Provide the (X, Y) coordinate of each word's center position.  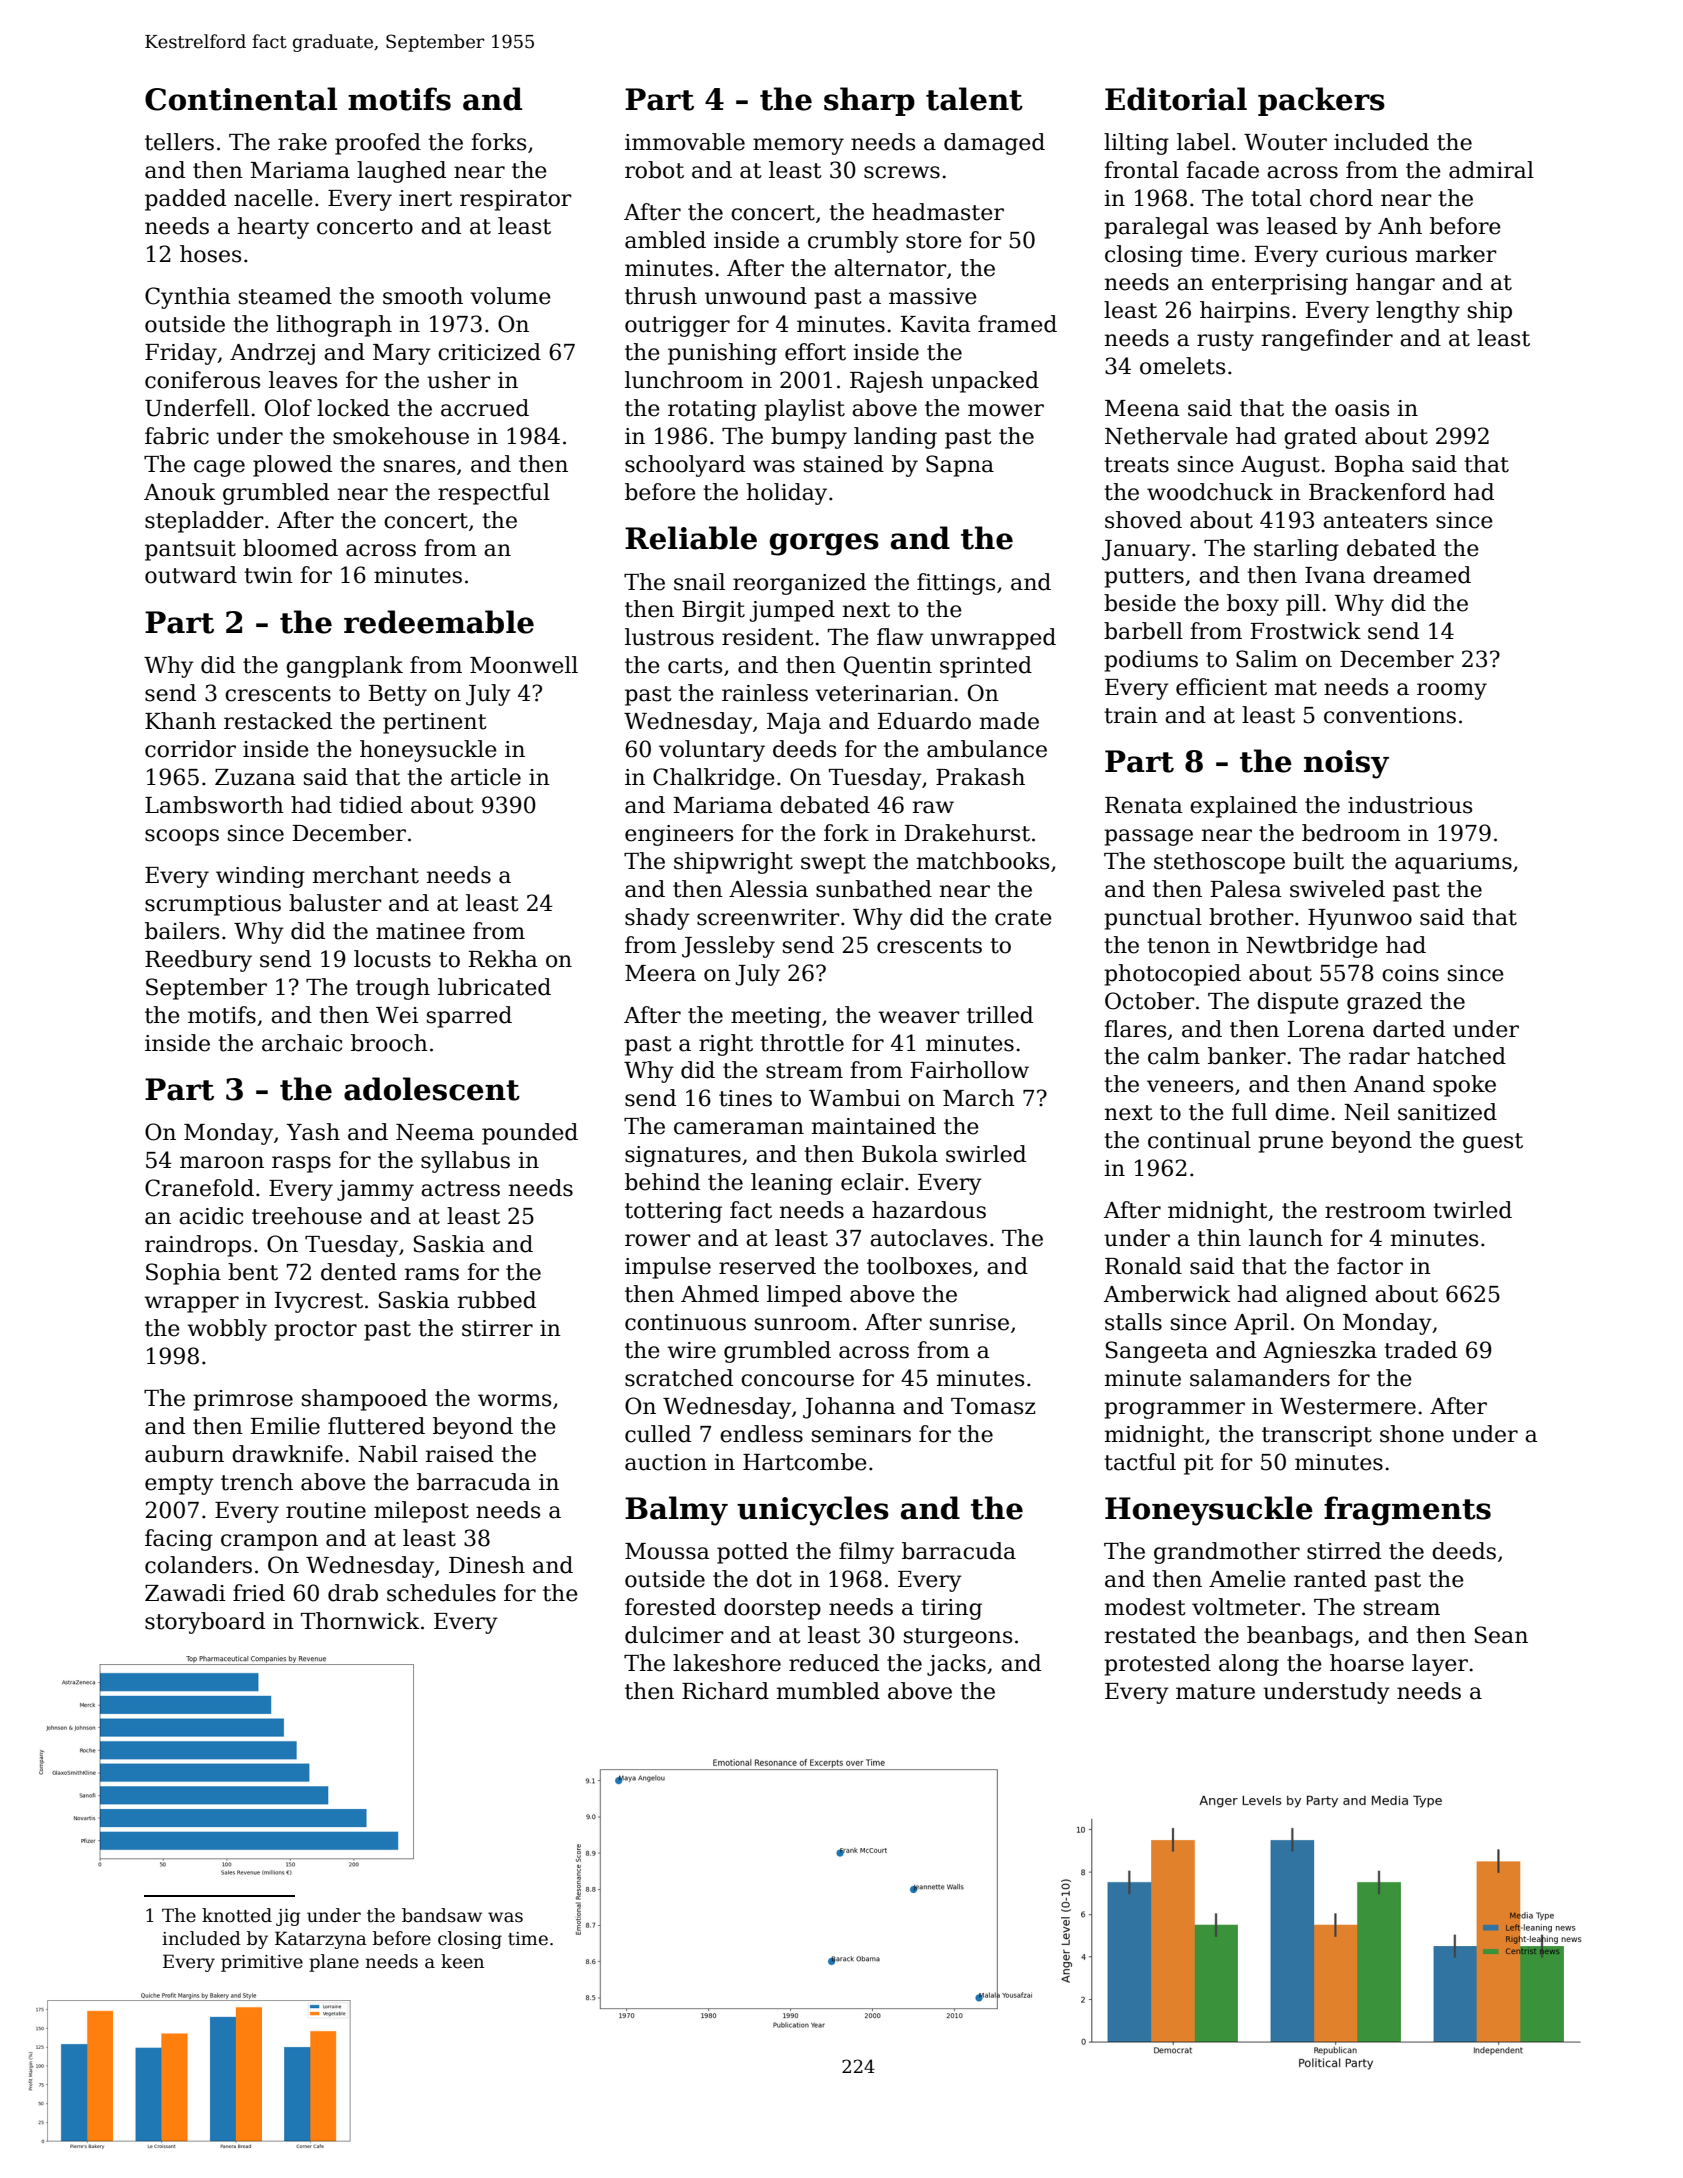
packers (1321, 101)
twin (268, 575)
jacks (956, 1665)
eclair (872, 1182)
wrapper (191, 1304)
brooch (389, 1043)
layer (1440, 1665)
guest (1493, 1143)
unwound (756, 296)
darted (1409, 1029)
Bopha (1369, 466)
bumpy (809, 438)
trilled (1000, 1015)
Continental (241, 99)
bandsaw (442, 1915)
